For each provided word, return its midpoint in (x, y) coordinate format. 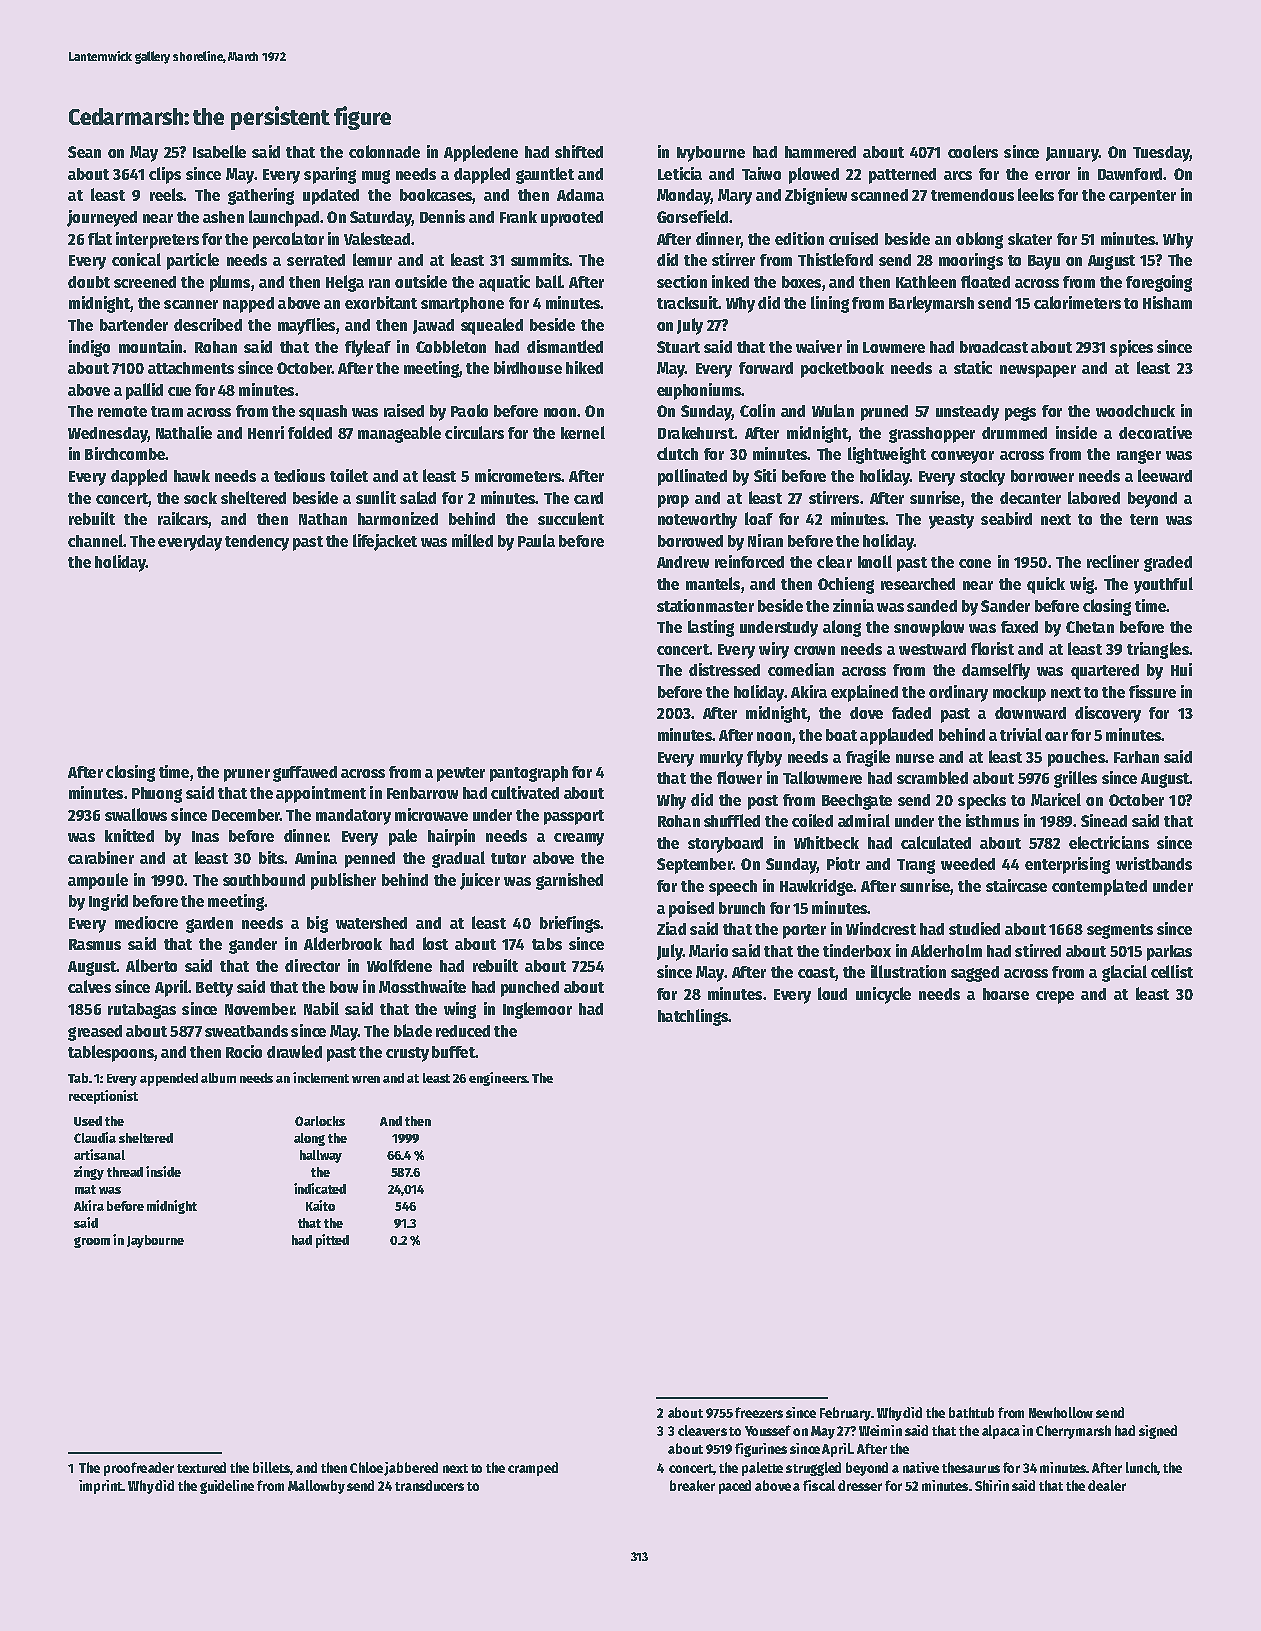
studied (974, 928)
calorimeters (1077, 302)
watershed (371, 923)
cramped (533, 1469)
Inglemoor (537, 1010)
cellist (1172, 971)
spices (1131, 348)
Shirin (992, 1485)
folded (310, 432)
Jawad (433, 326)
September (695, 866)
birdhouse (528, 367)
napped (248, 305)
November (259, 1009)
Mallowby (316, 1487)
